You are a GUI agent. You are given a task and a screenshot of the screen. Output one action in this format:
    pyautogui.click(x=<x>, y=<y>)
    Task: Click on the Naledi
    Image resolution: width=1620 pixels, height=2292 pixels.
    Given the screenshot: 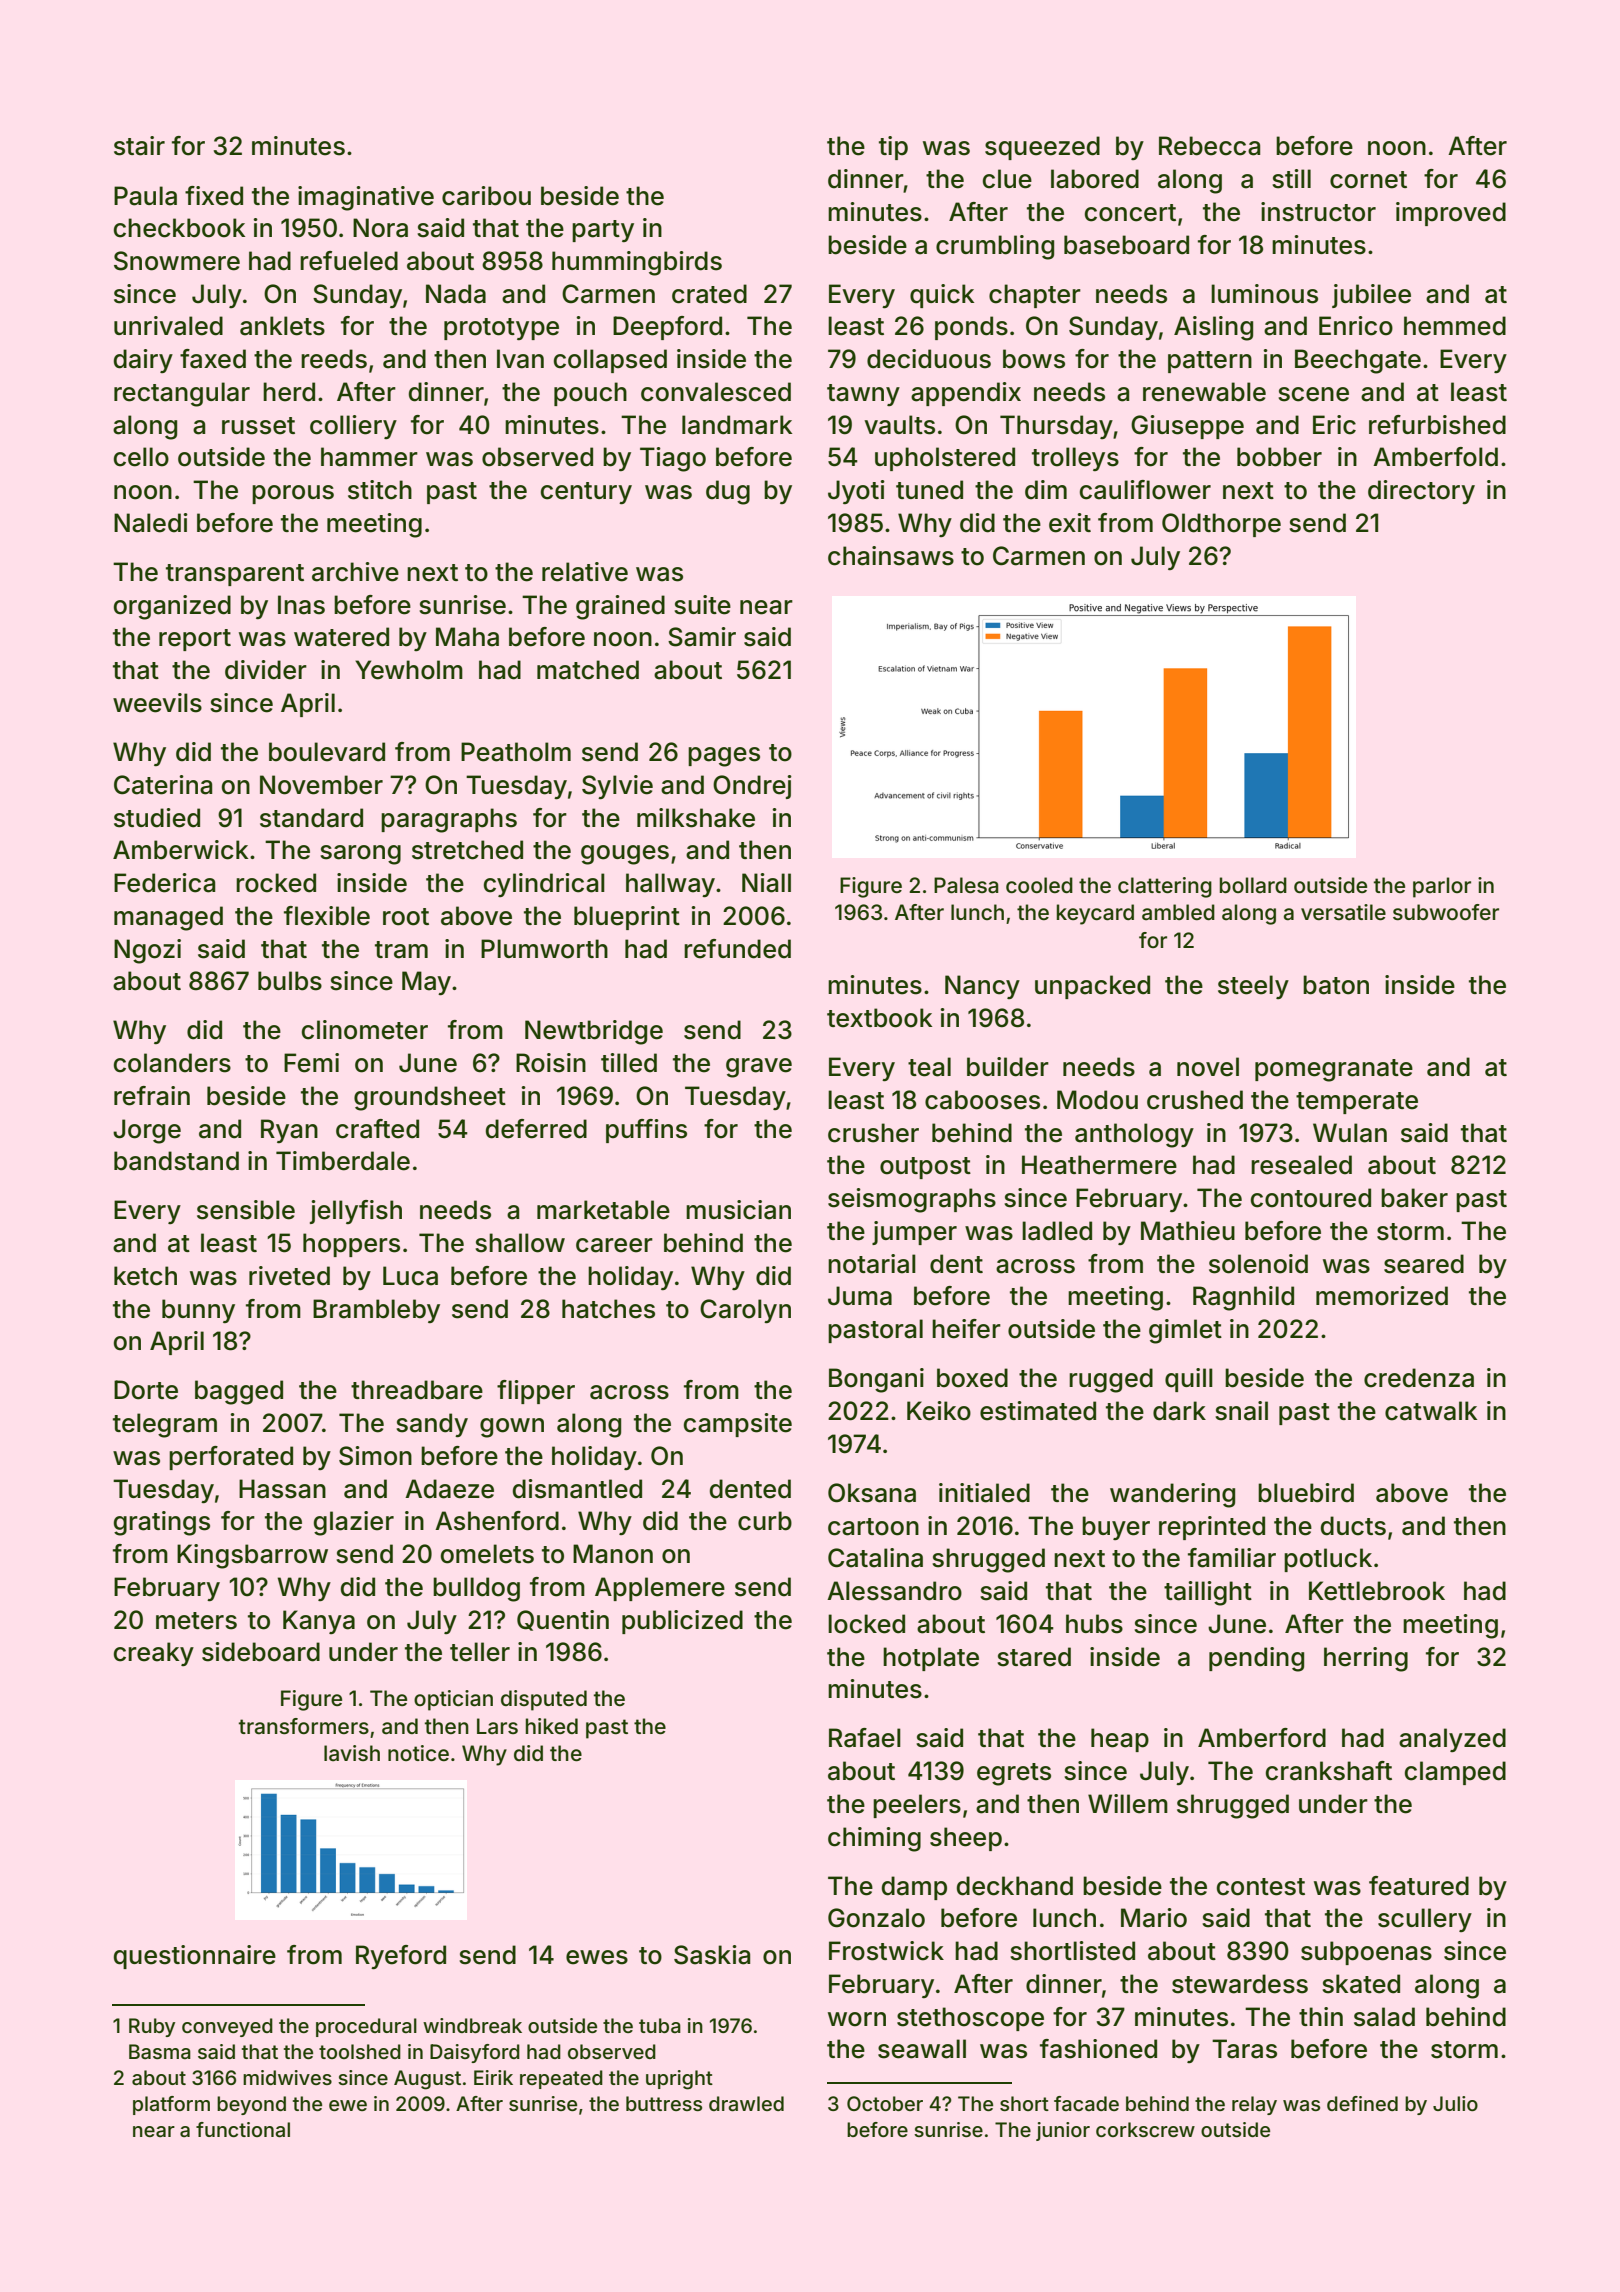 What is the action you would take?
    pyautogui.click(x=151, y=523)
